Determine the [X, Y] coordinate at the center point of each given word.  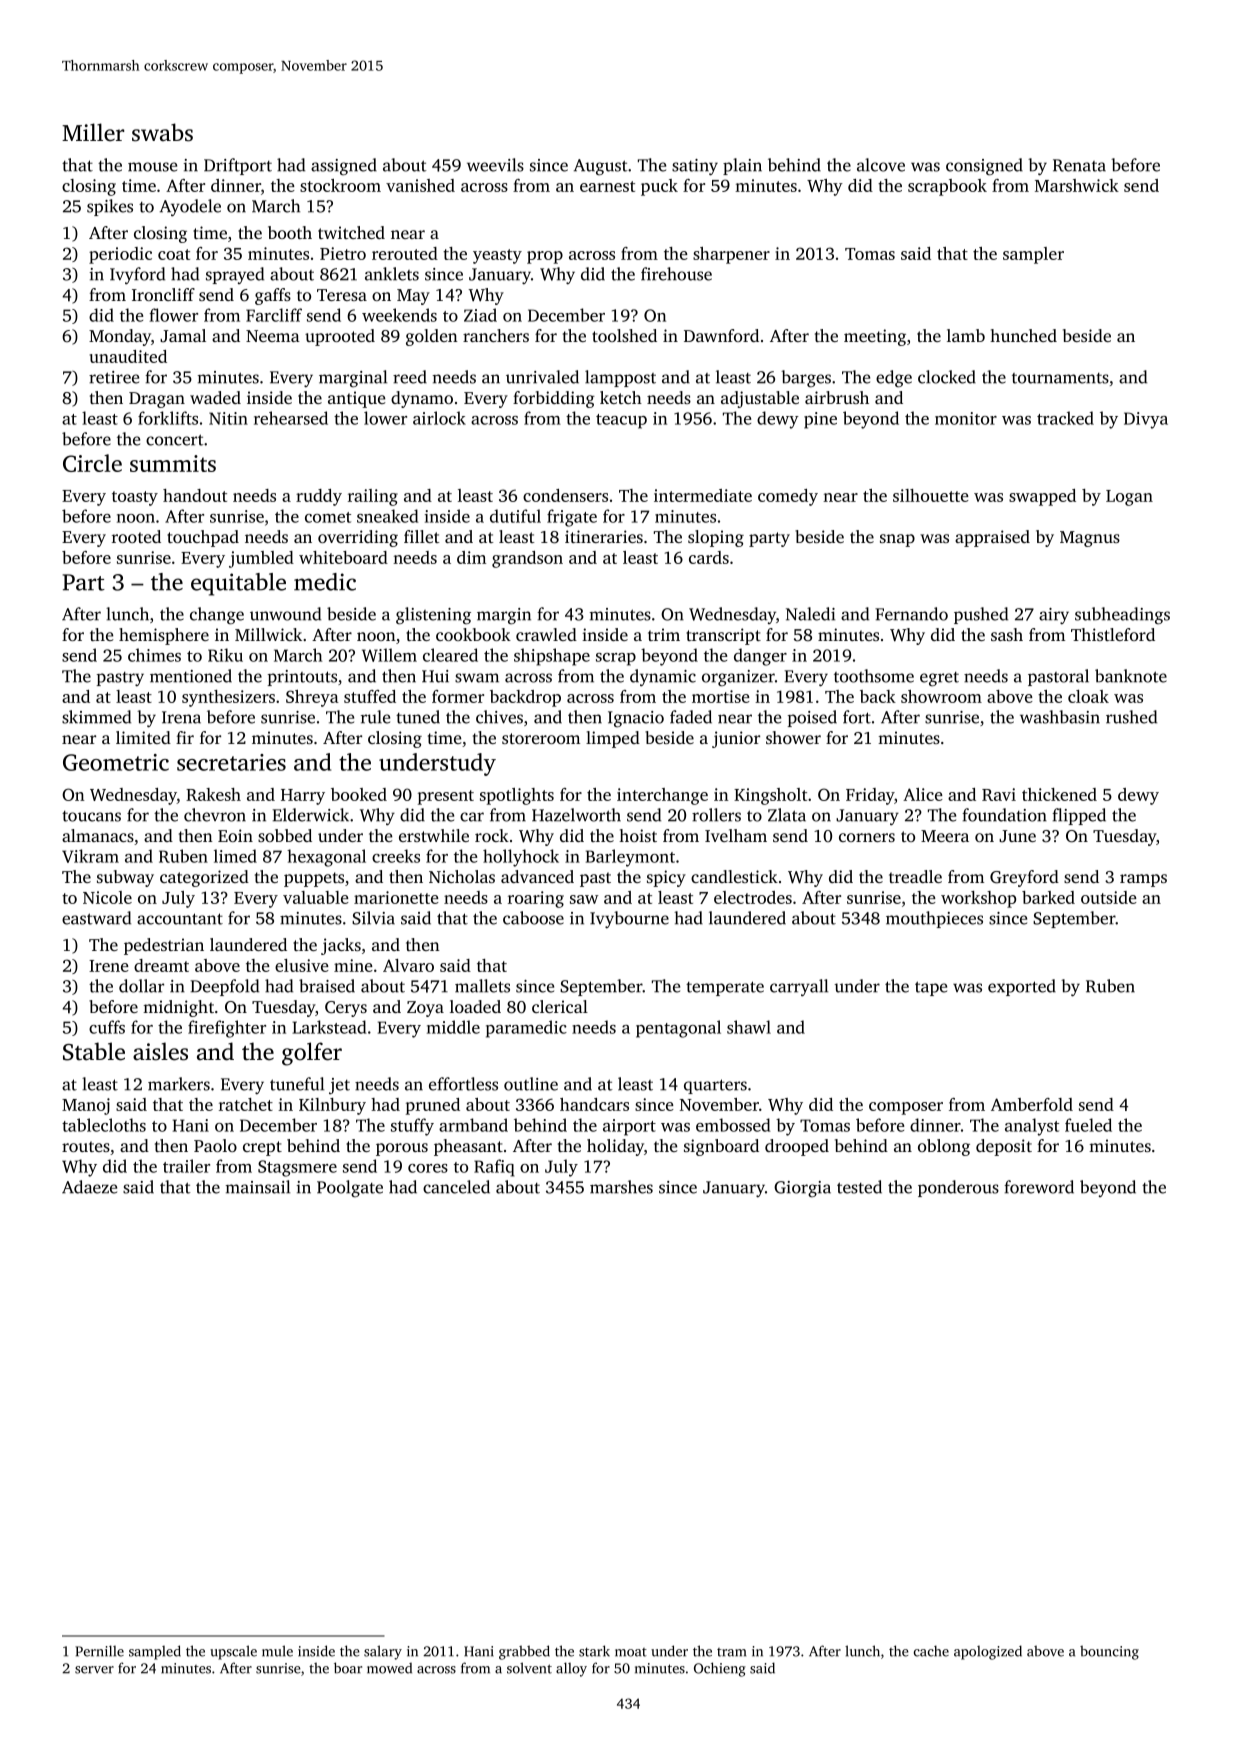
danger [760, 657]
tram [731, 1652]
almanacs [98, 835]
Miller [93, 132]
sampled [155, 1652]
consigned [984, 167]
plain [742, 166]
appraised [992, 538]
